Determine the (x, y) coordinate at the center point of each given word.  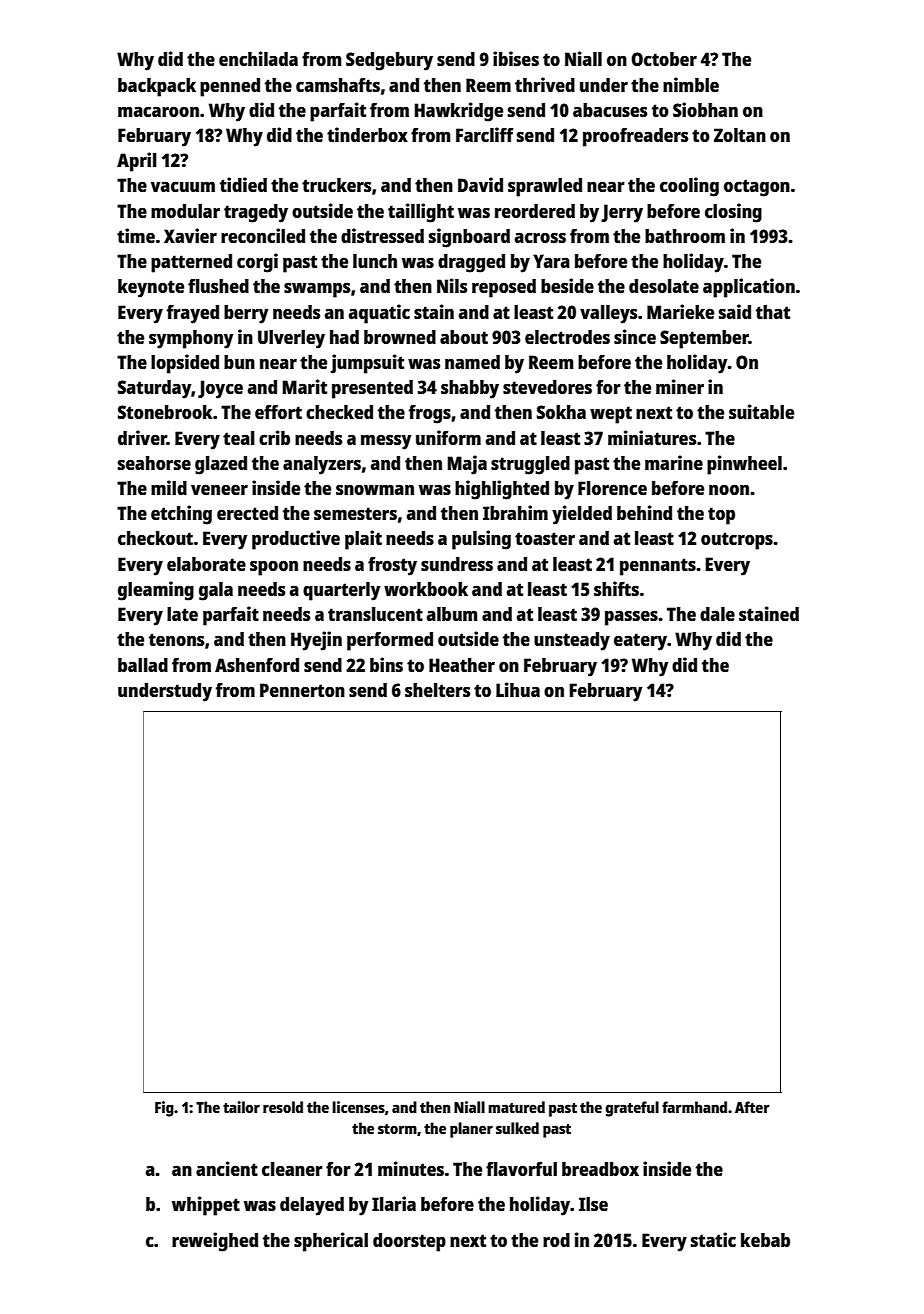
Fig (164, 1109)
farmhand (694, 1107)
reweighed (215, 1242)
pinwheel (744, 465)
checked (339, 412)
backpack (157, 87)
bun (239, 362)
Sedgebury (389, 61)
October (664, 59)
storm (397, 1129)
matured (516, 1107)
